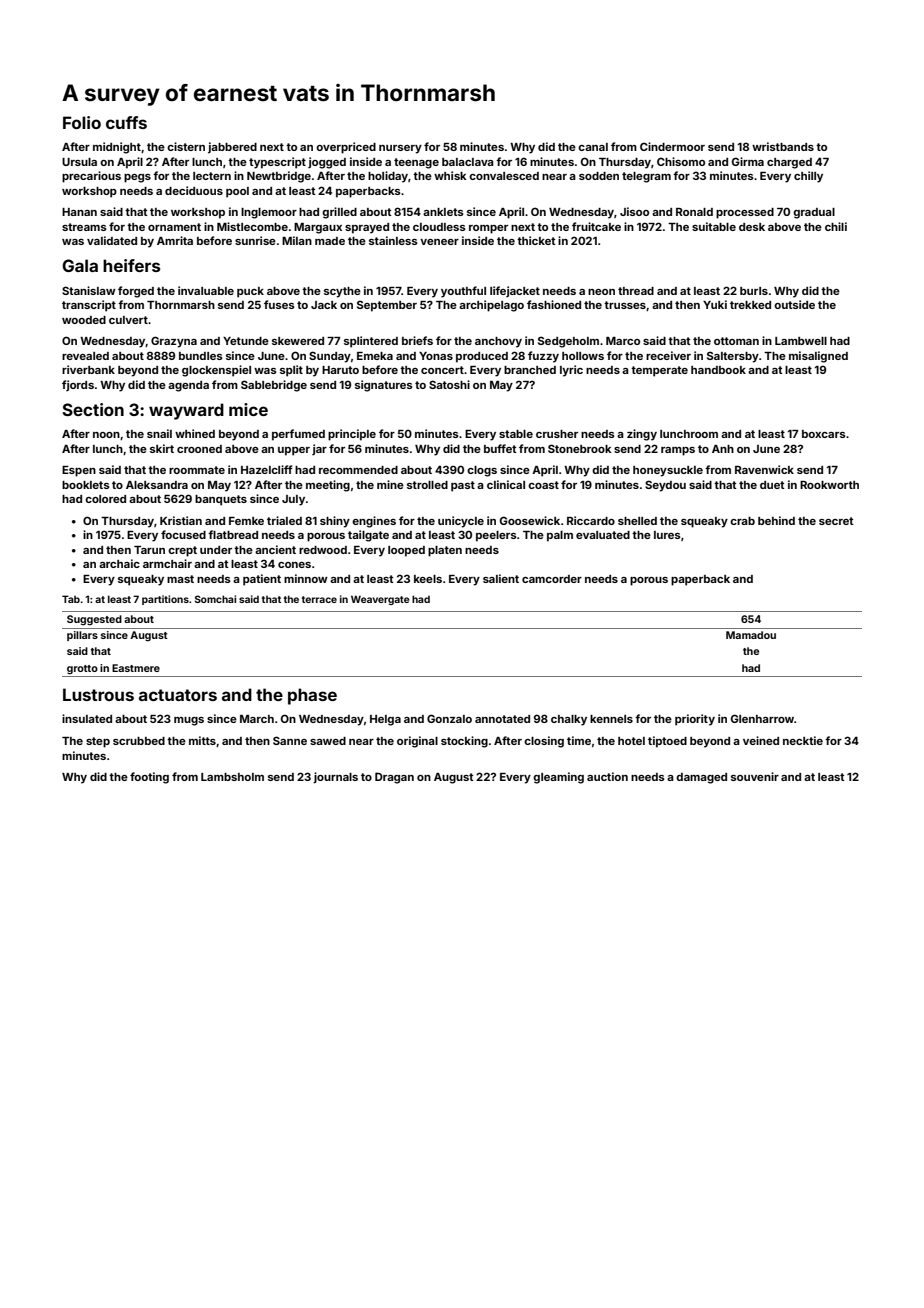  I want to click on souvenir, so click(755, 776).
